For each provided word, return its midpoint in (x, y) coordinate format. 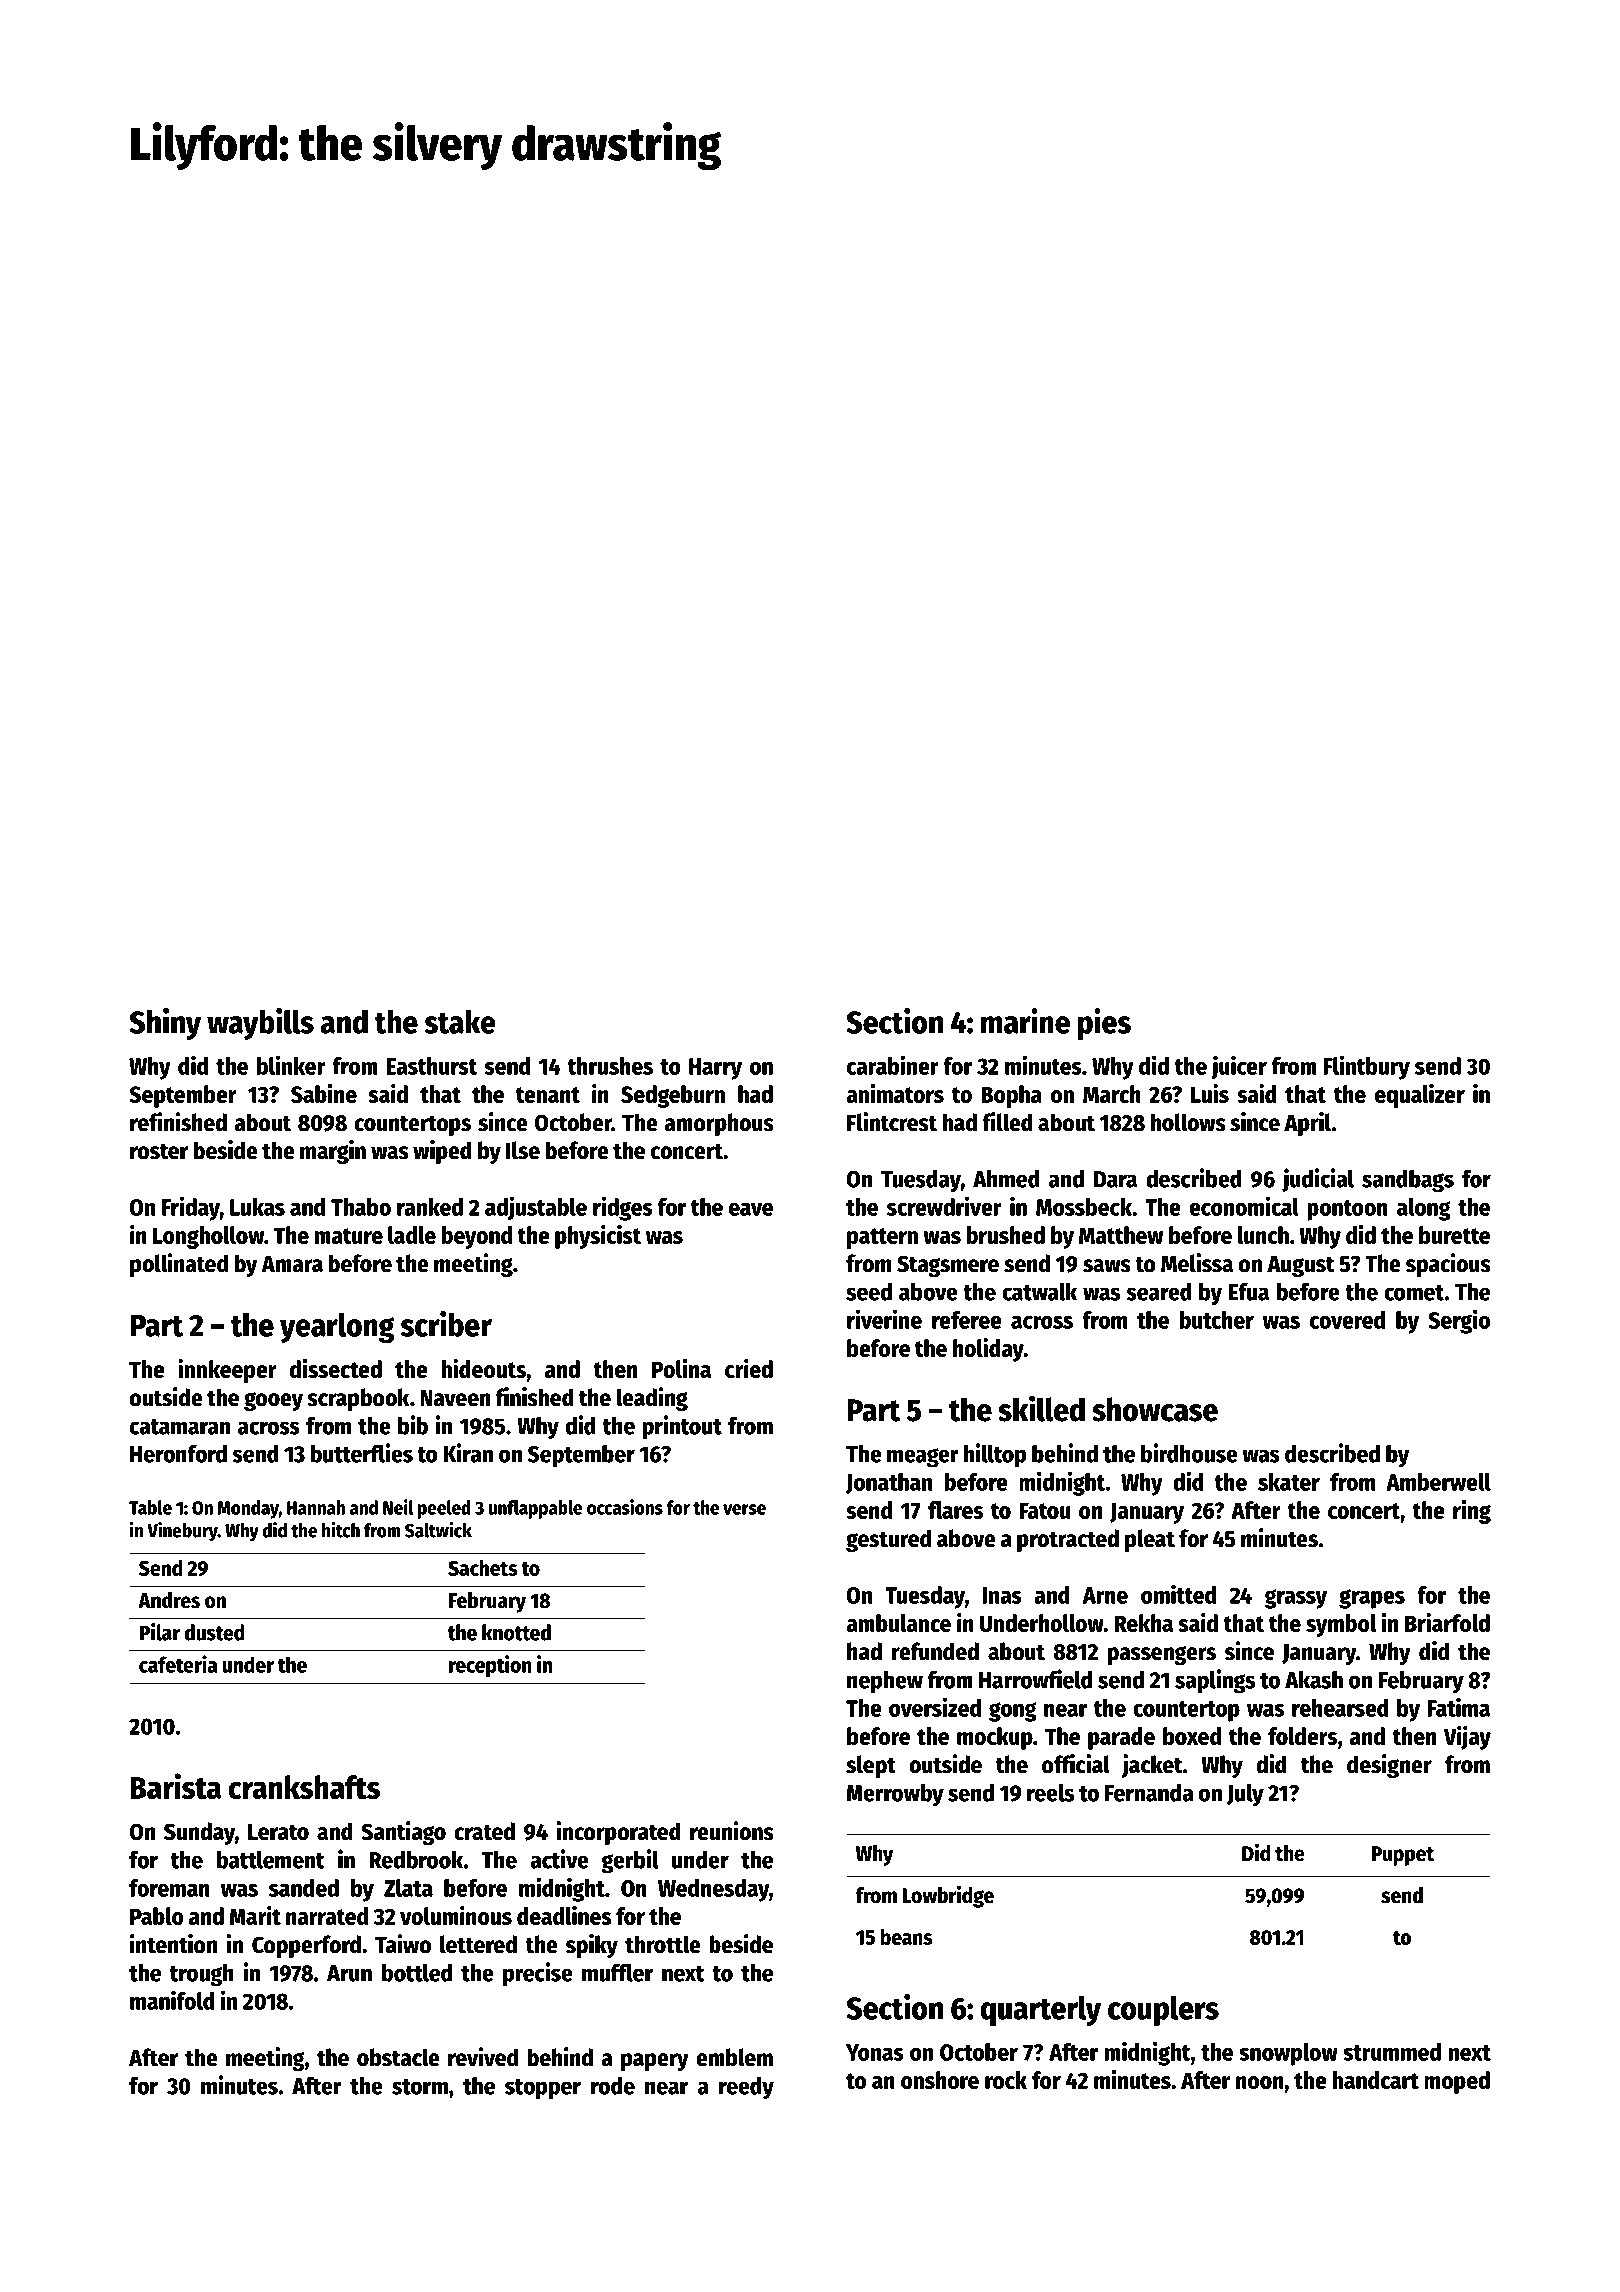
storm (420, 2087)
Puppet (1402, 1856)
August (1301, 1266)
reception (490, 1666)
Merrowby (895, 1795)
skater (1289, 1482)
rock (1006, 2080)
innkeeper (227, 1371)
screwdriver (944, 1206)
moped (1457, 2082)
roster (159, 1151)
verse (744, 1509)
